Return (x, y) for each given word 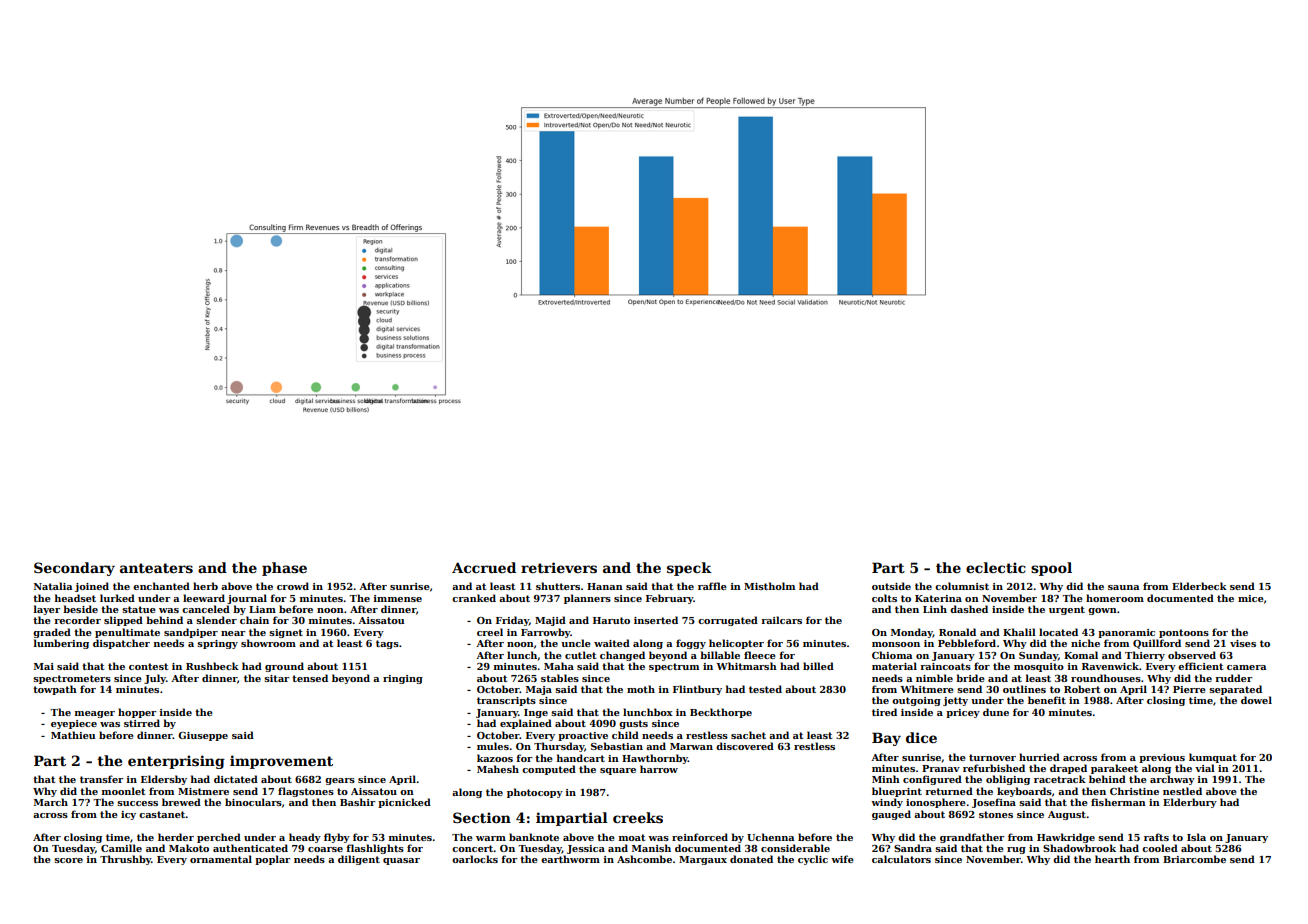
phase (284, 569)
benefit (1047, 700)
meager (95, 714)
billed (818, 666)
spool (1051, 569)
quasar (401, 861)
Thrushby (125, 860)
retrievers (559, 567)
